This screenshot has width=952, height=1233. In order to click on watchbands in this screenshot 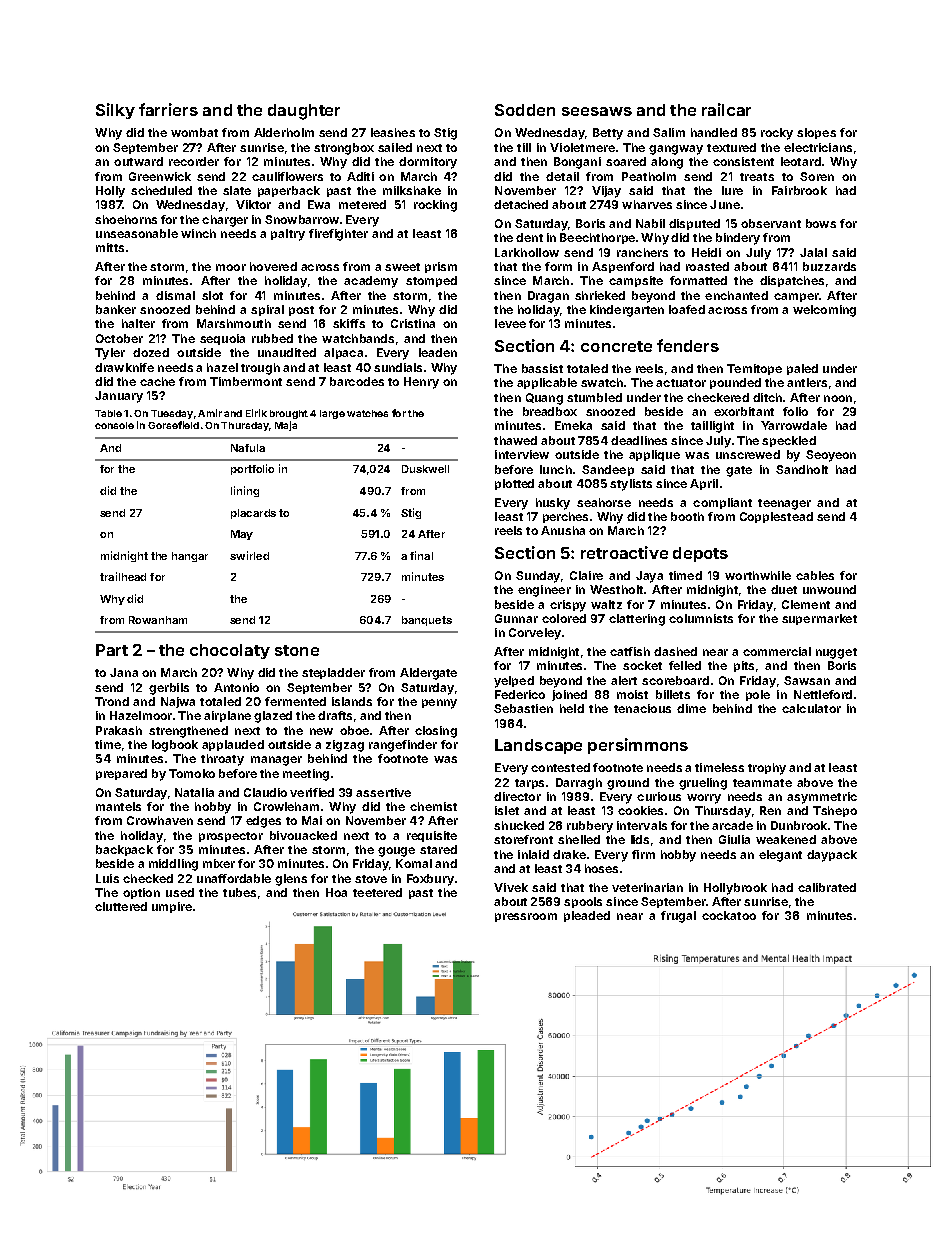, I will do `click(358, 338)`.
